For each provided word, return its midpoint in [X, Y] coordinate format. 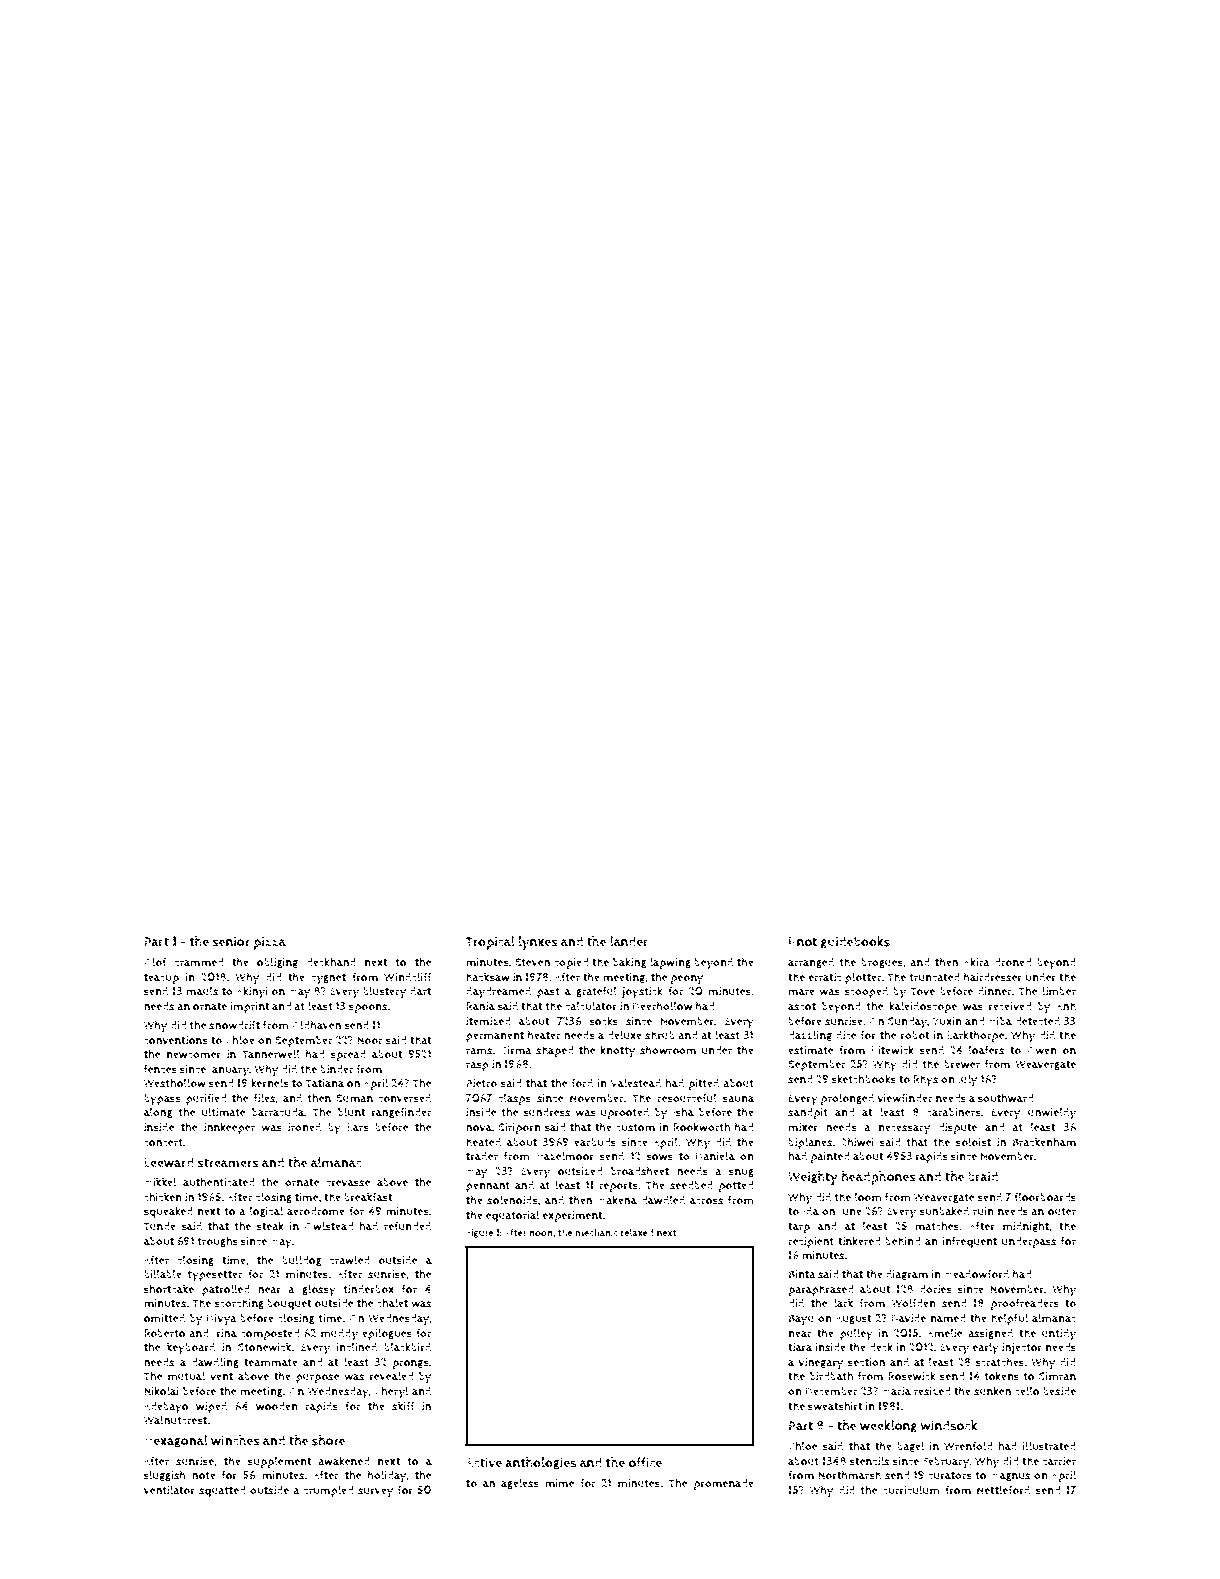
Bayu [801, 1320]
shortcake [169, 1289]
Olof [155, 962]
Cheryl [392, 1392]
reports [618, 1186]
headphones [878, 1178]
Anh [1066, 1006]
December [832, 1391]
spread [348, 1055]
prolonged [847, 1099]
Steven [532, 962]
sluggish [165, 1475]
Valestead [635, 1083]
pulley [856, 1334]
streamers [228, 1163]
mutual [186, 1376]
